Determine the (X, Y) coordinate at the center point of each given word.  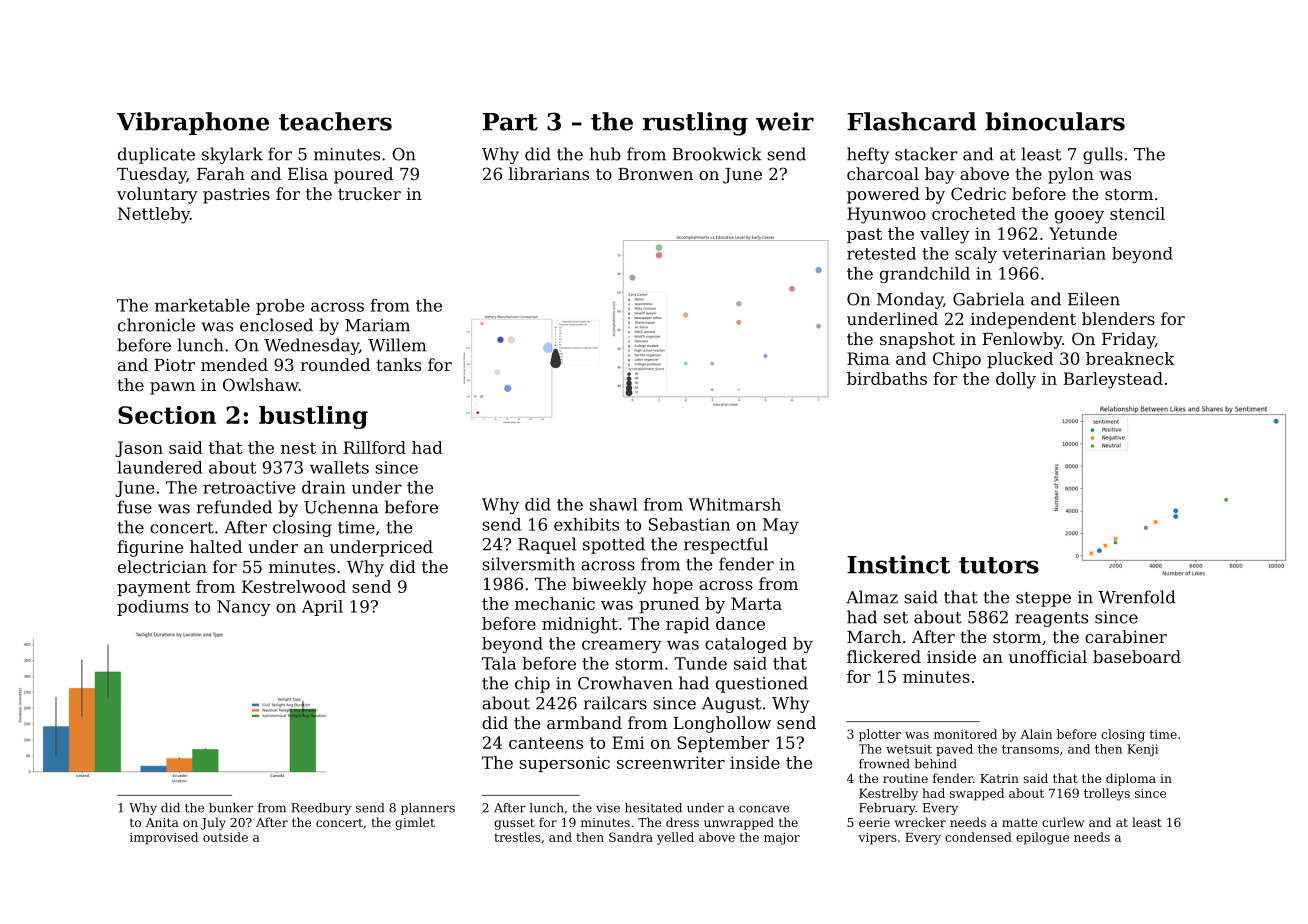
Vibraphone (193, 123)
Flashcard (912, 121)
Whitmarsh (734, 504)
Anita (162, 822)
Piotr (174, 365)
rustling (695, 124)
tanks (398, 364)
